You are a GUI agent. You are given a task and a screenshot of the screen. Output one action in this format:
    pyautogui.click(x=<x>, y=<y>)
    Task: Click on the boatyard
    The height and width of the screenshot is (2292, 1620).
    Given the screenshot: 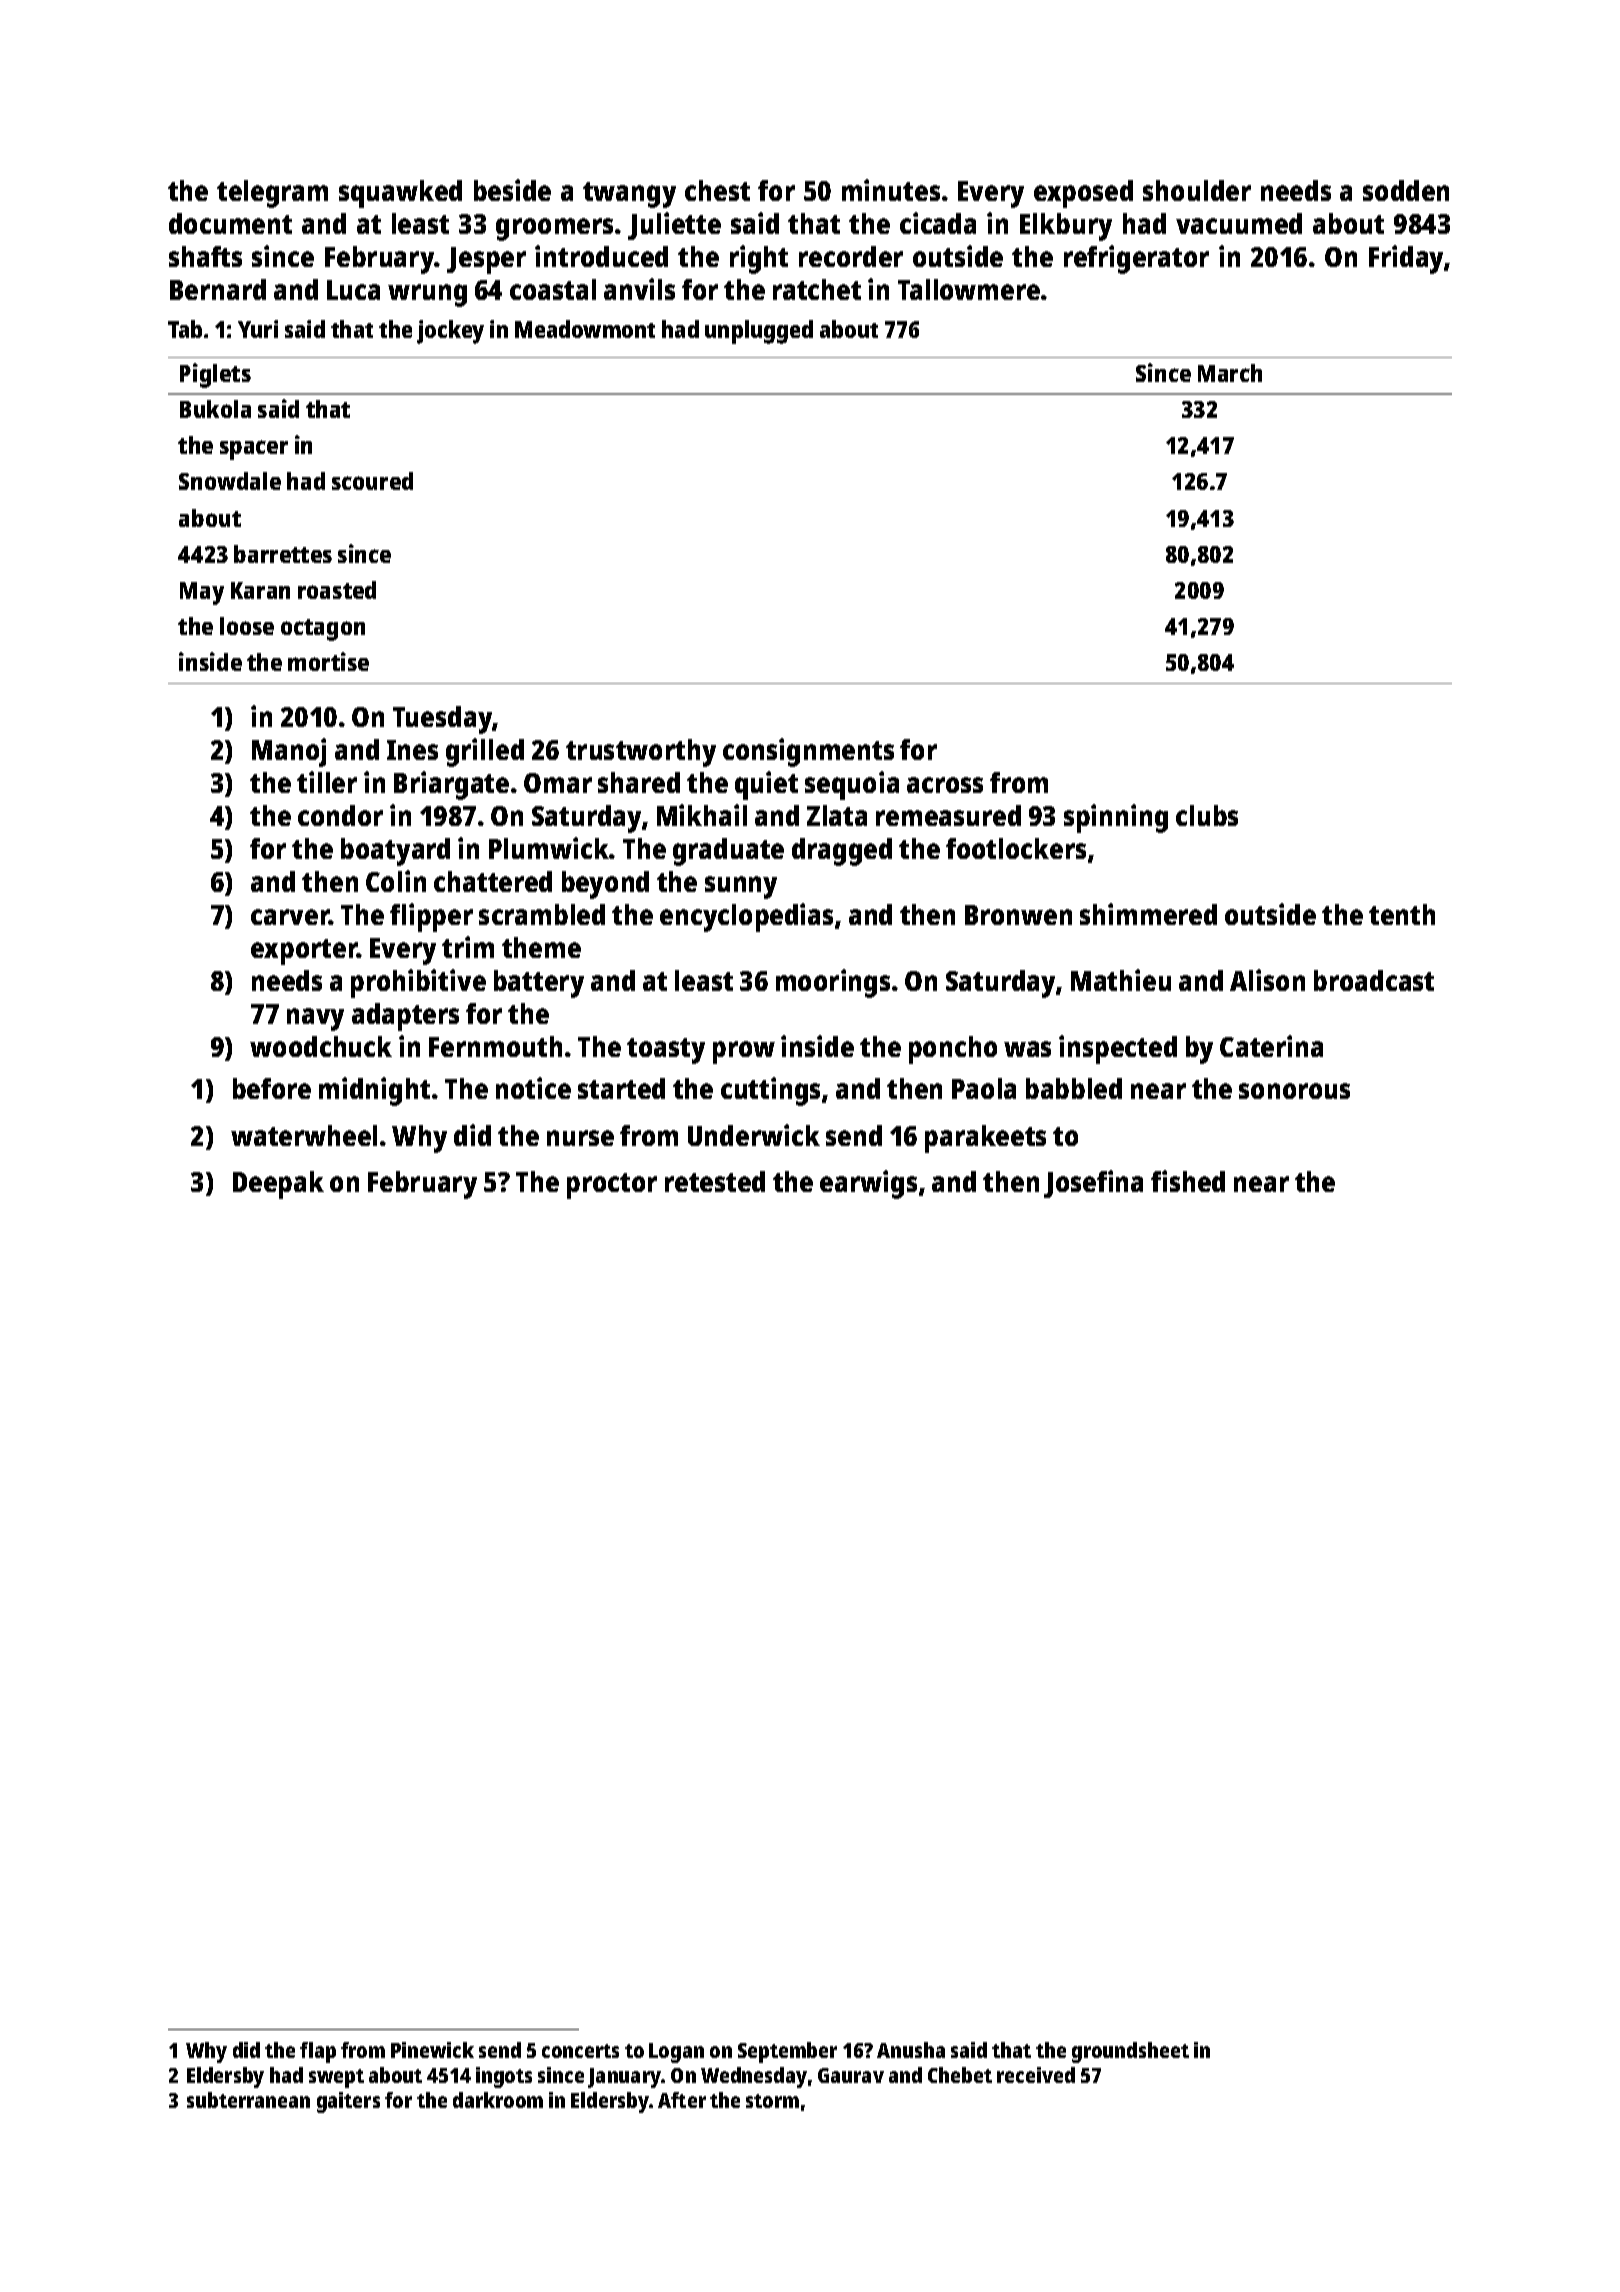 What is the action you would take?
    pyautogui.click(x=395, y=852)
